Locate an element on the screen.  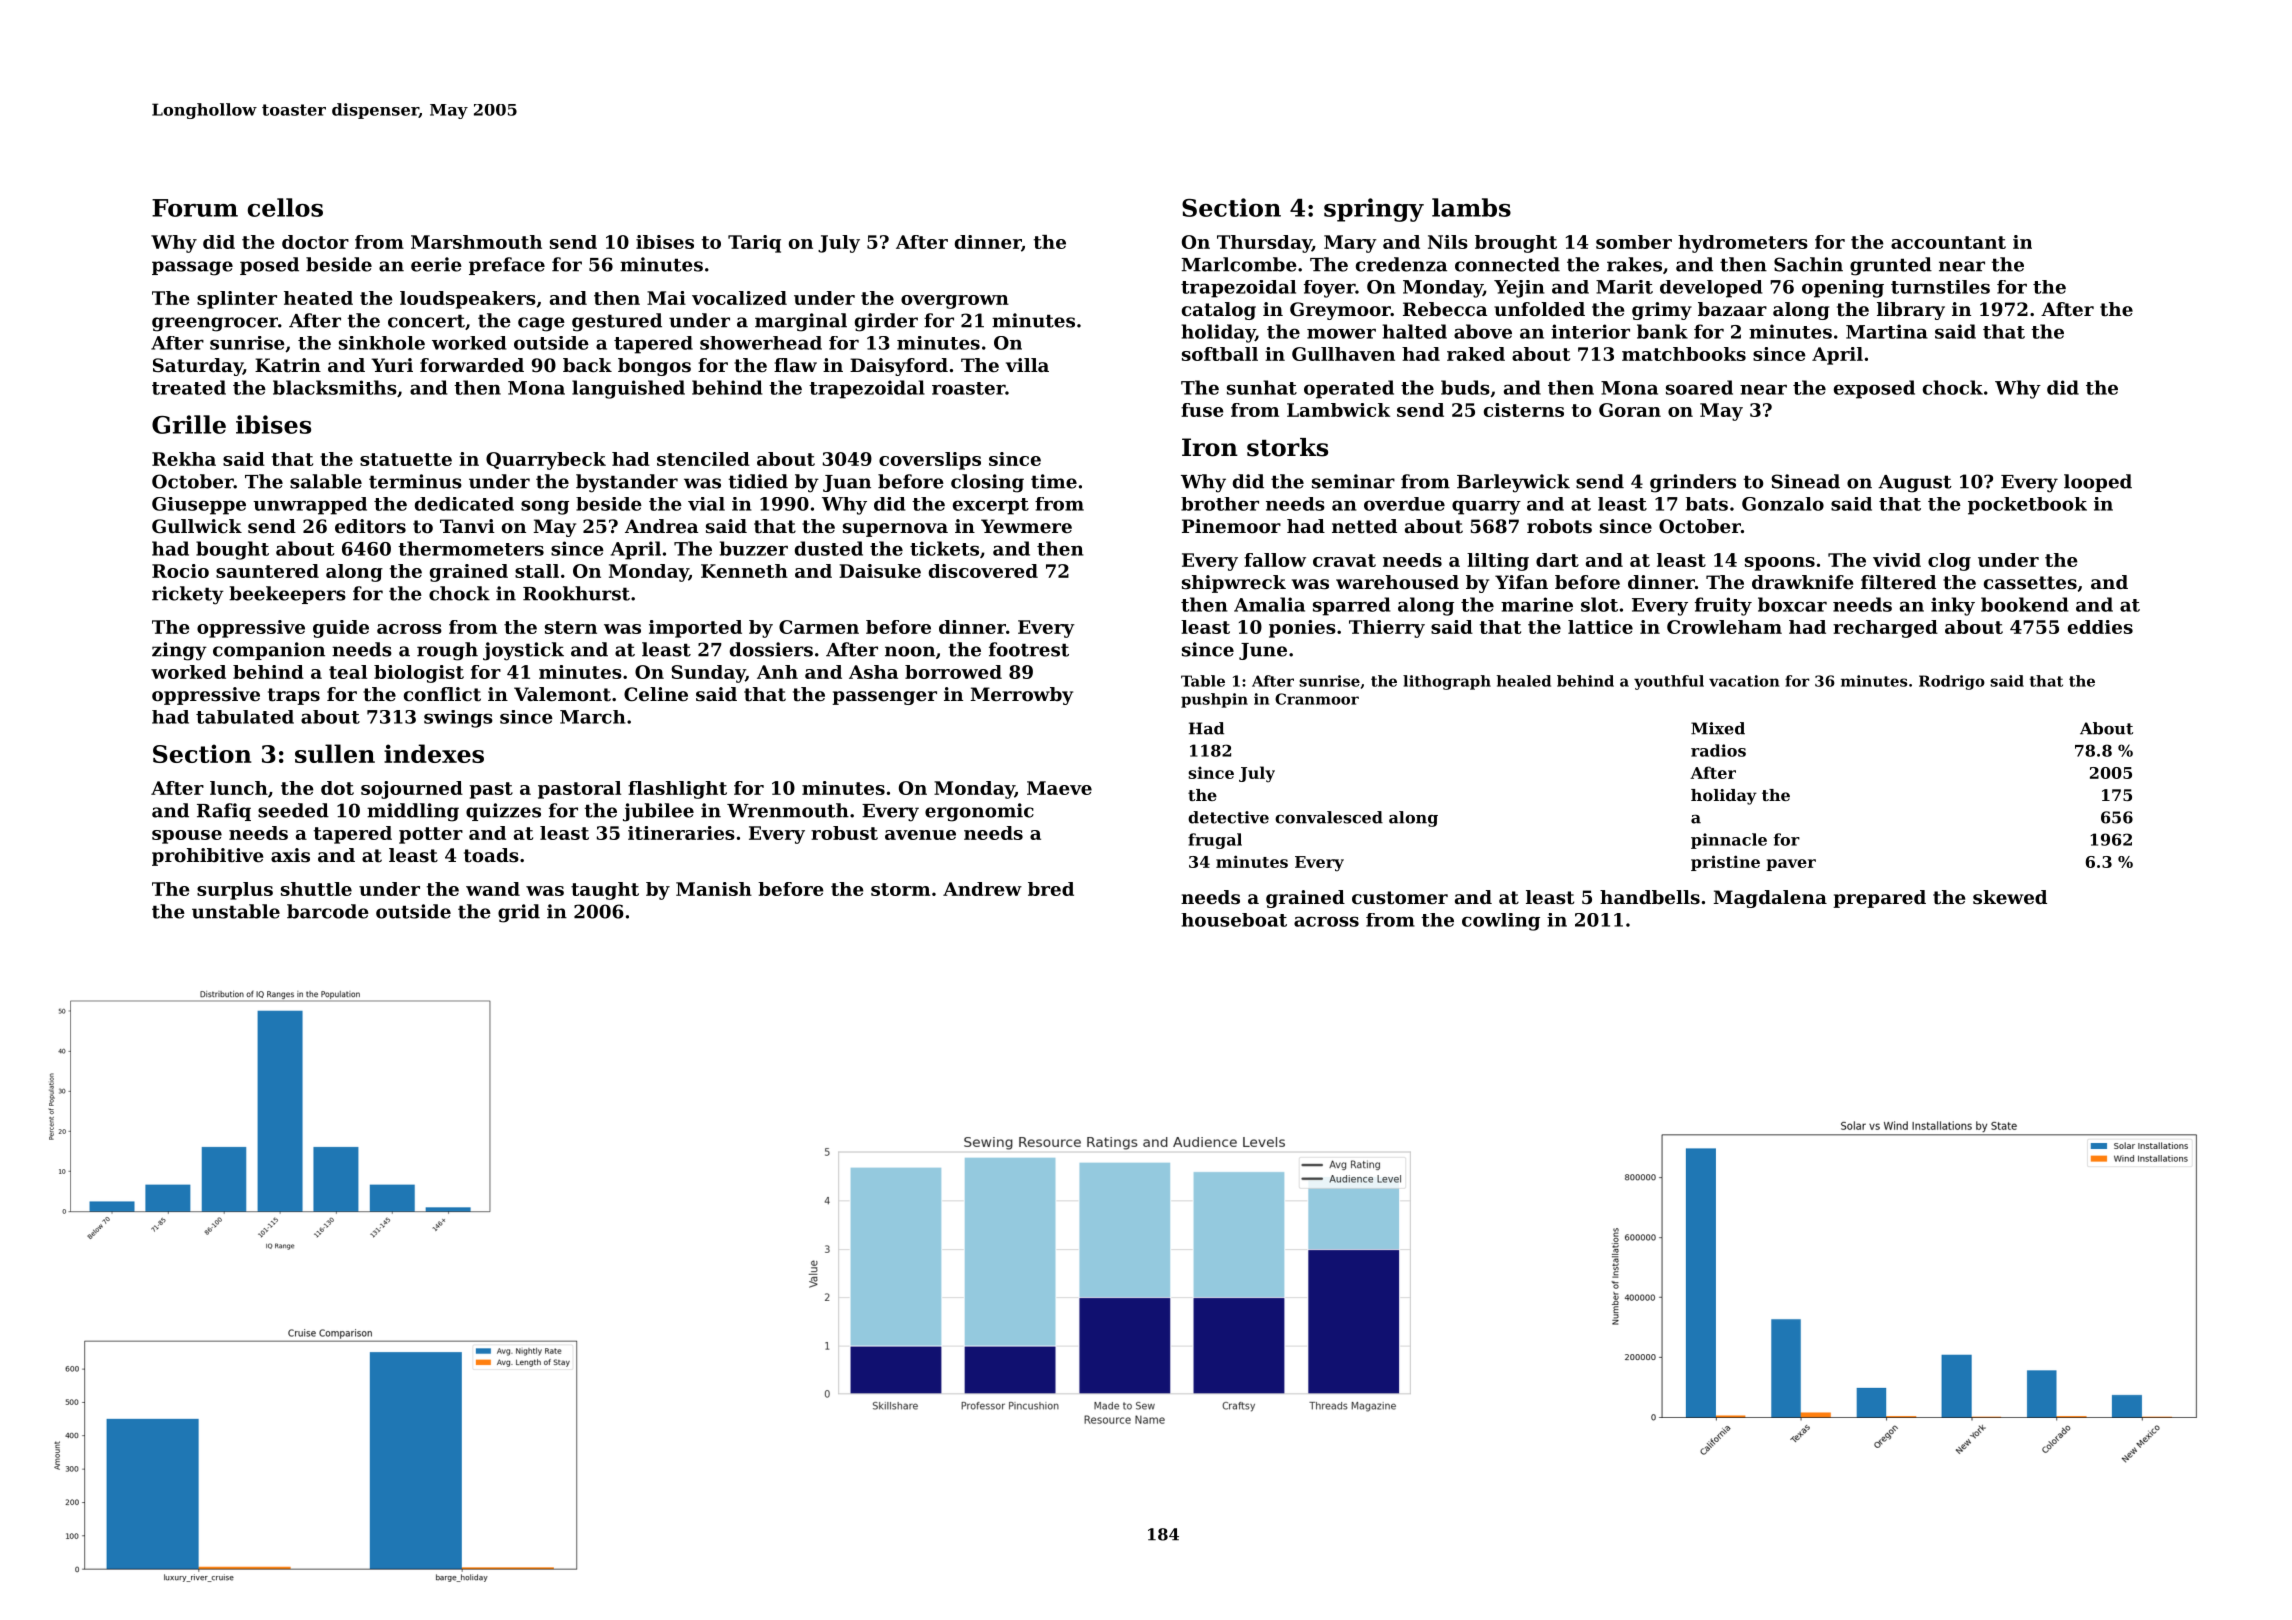
Marshmouth is located at coordinates (476, 242).
